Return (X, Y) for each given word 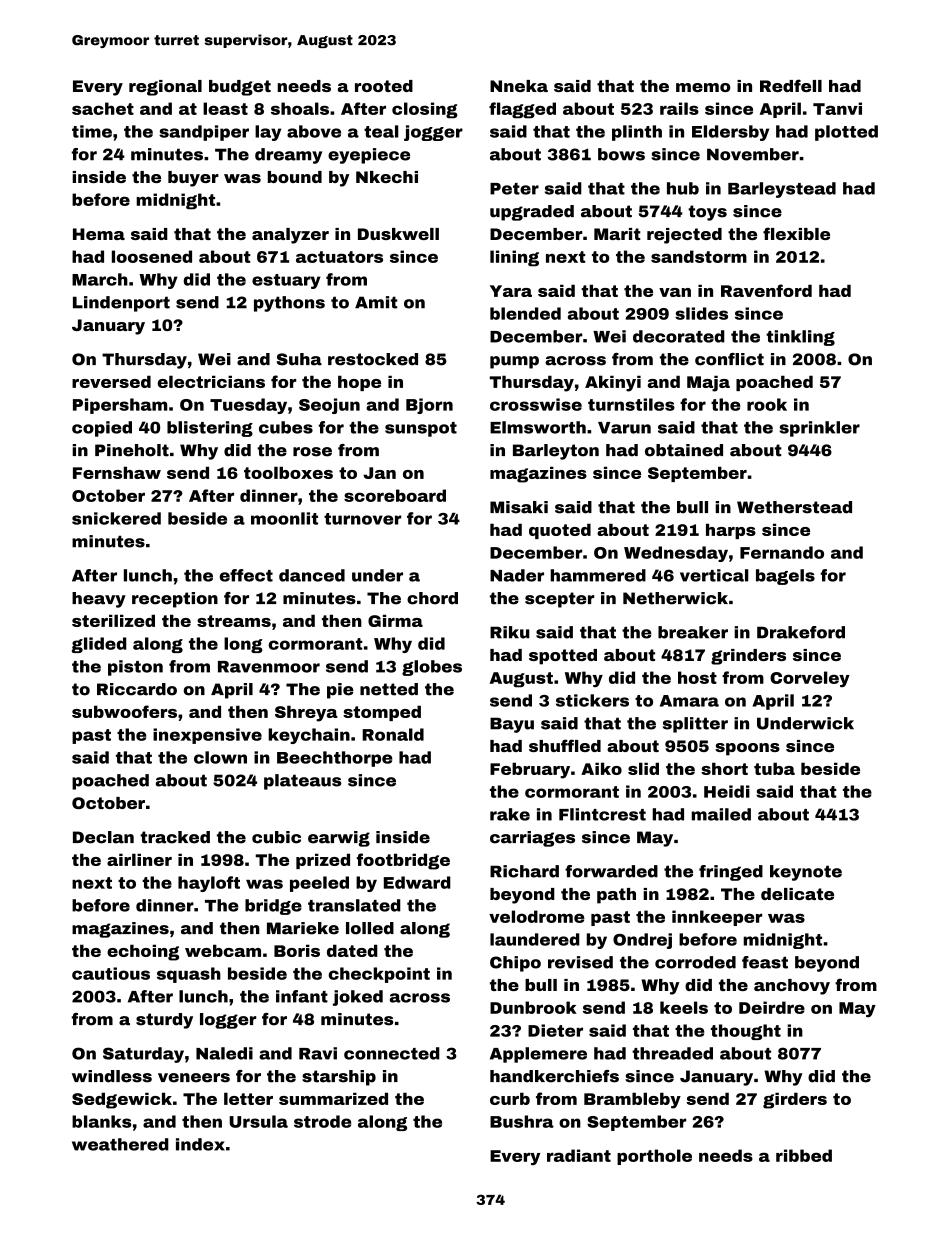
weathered (120, 1144)
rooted (384, 86)
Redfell (791, 85)
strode (322, 1121)
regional (165, 88)
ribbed (804, 1155)
